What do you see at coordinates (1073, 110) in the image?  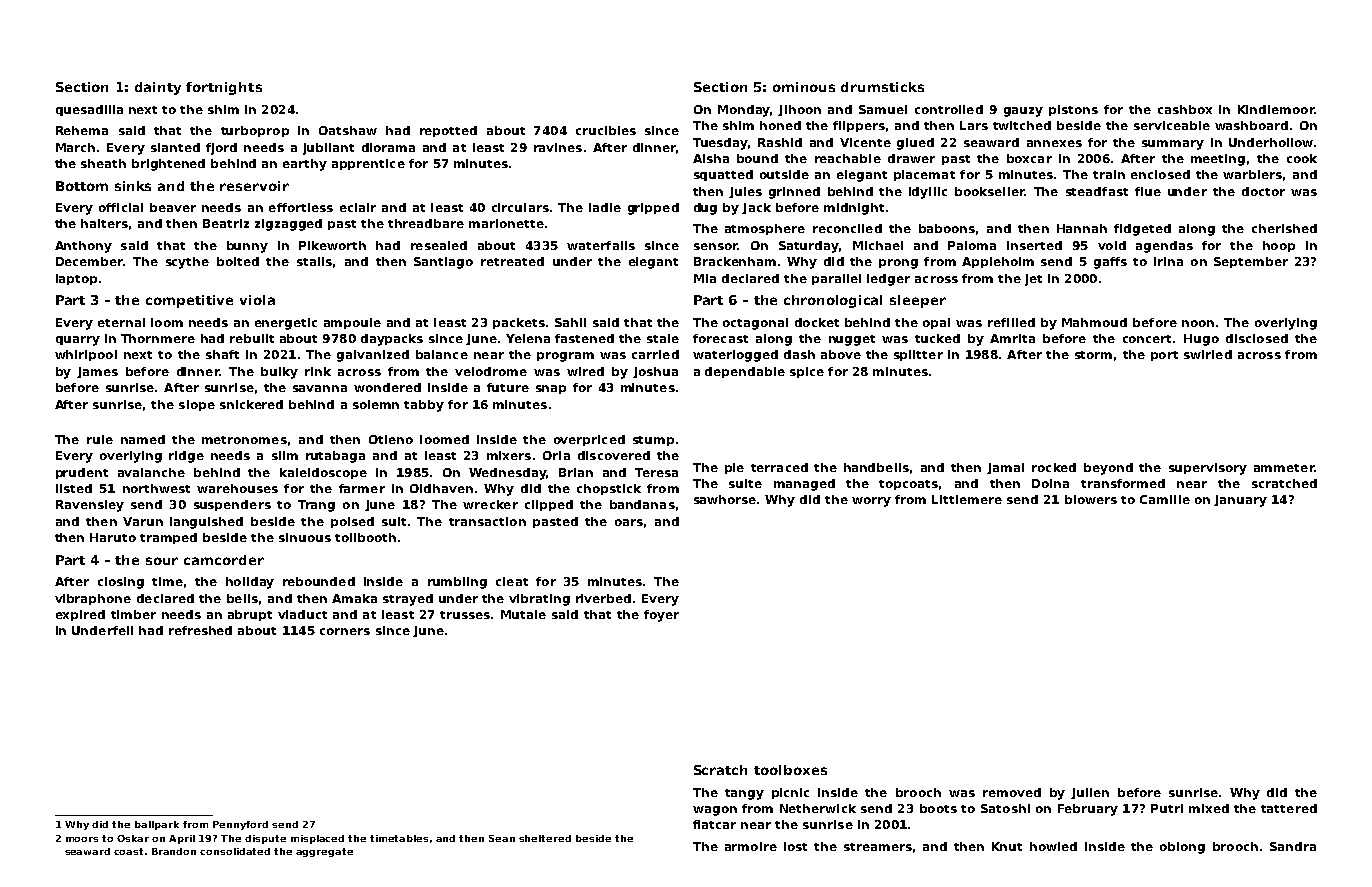 I see `pistons` at bounding box center [1073, 110].
